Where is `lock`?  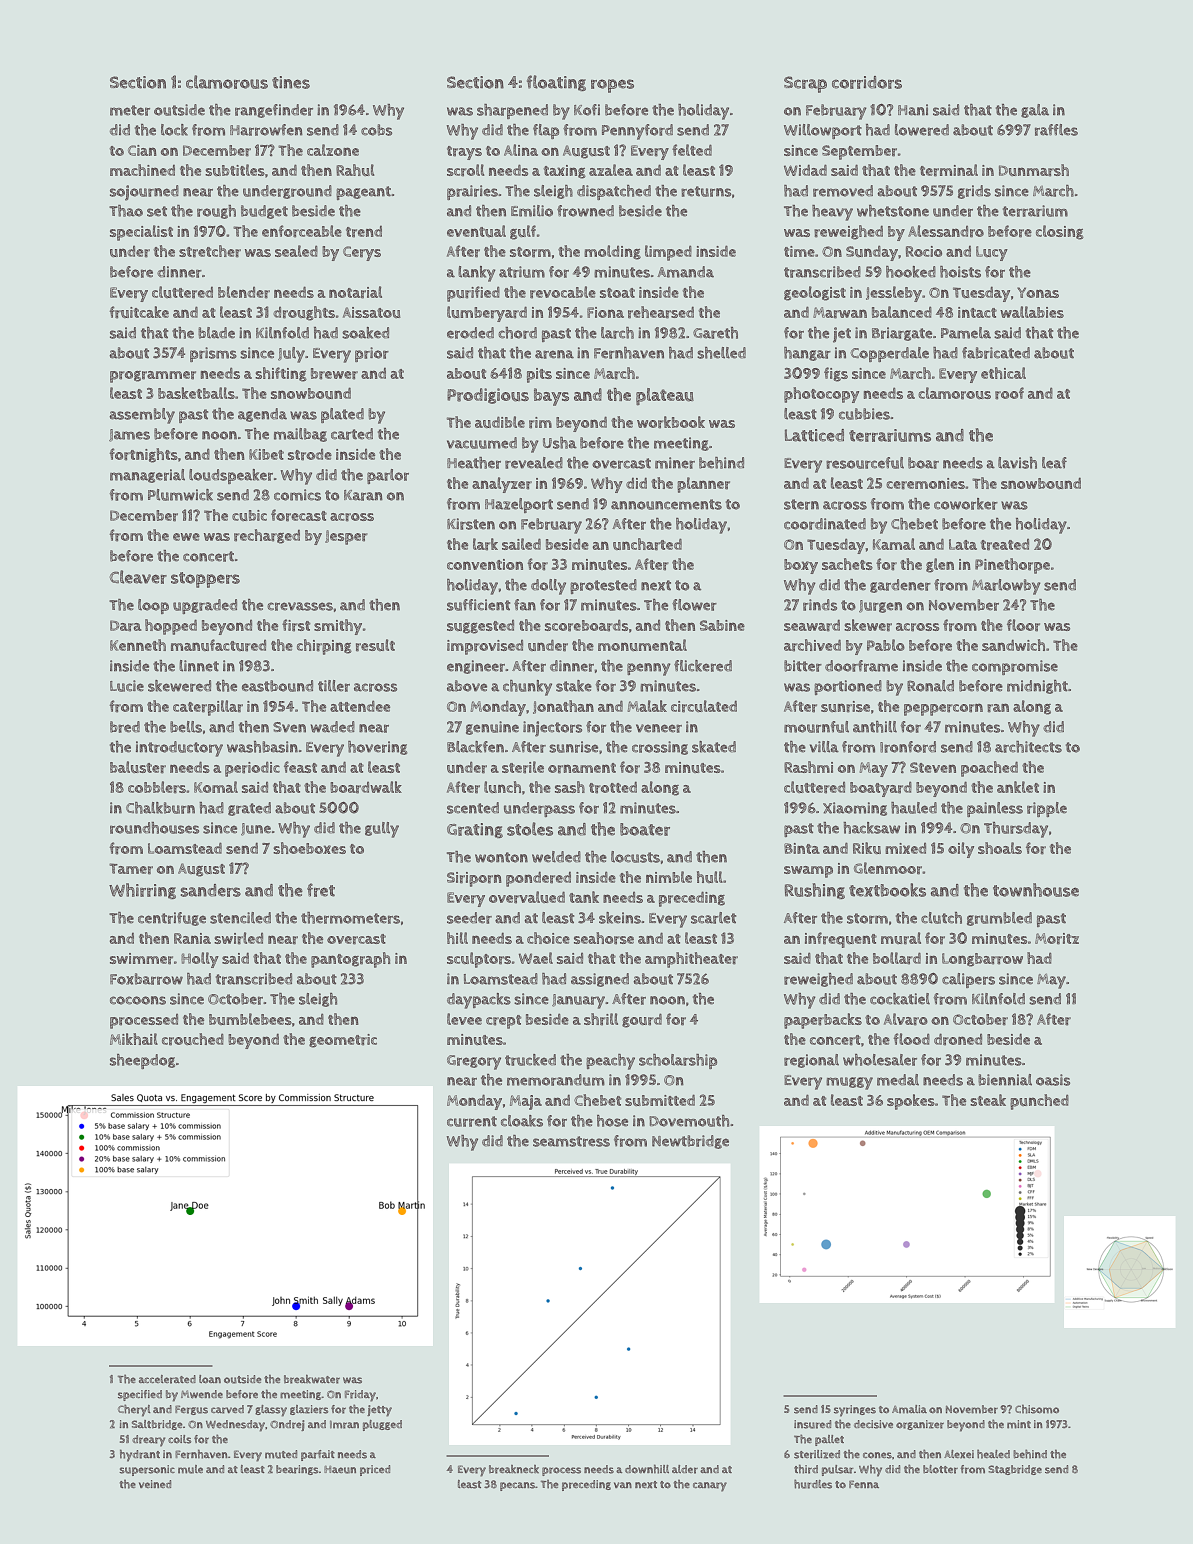 lock is located at coordinates (174, 130).
